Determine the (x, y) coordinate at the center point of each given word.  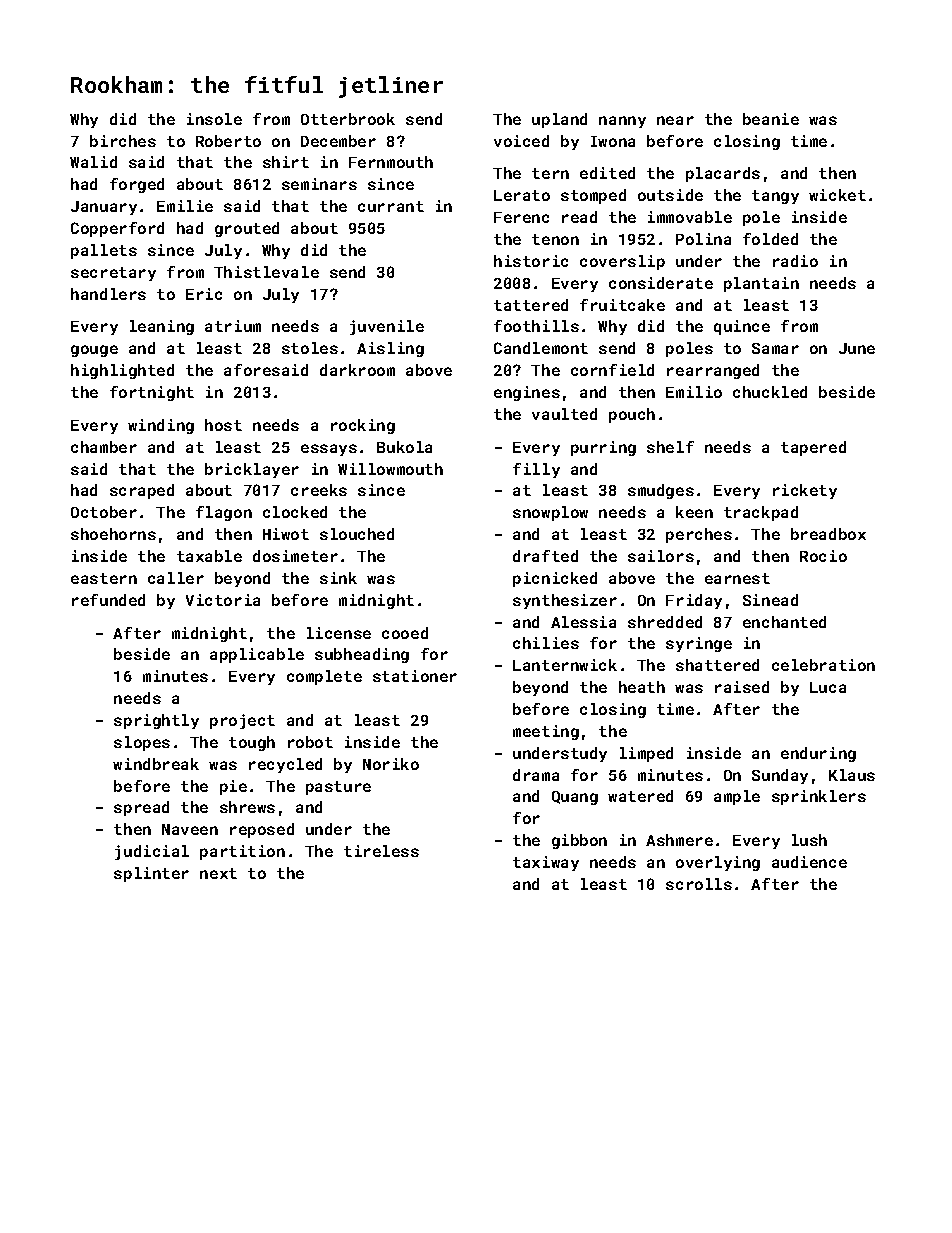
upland (559, 120)
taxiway (546, 863)
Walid (93, 162)
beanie (771, 119)
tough (252, 743)
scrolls (699, 884)
